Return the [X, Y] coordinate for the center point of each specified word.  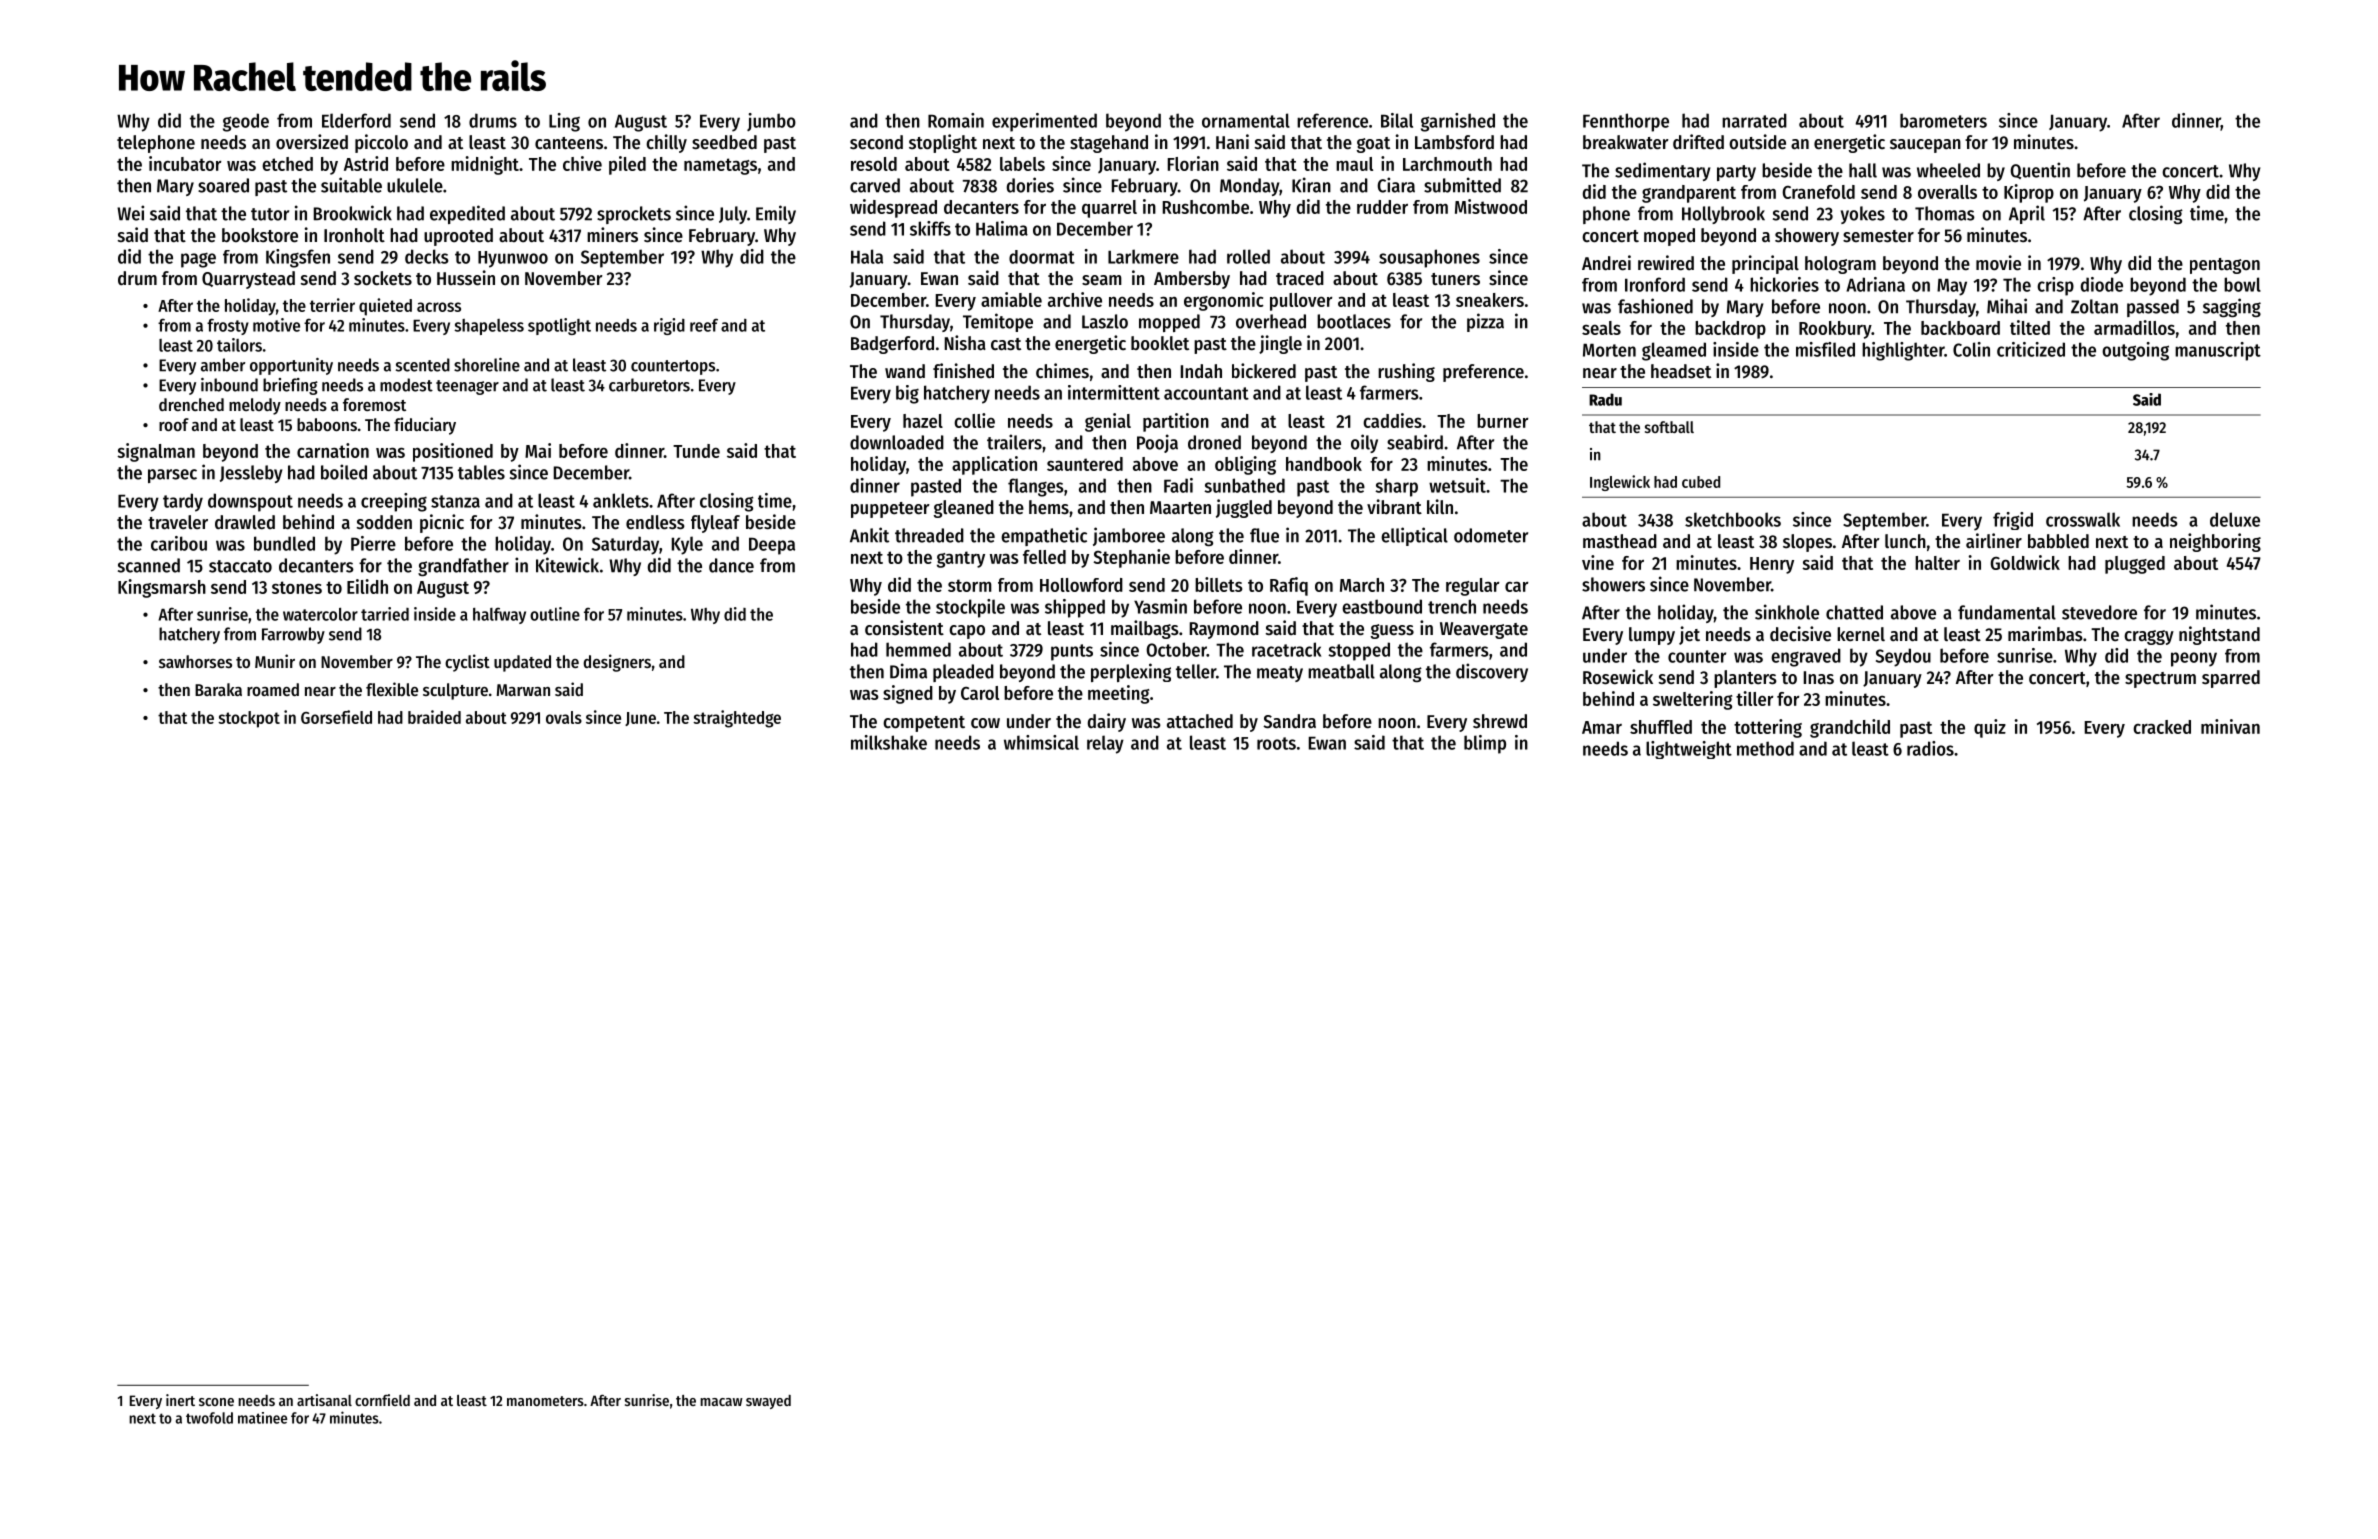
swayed [768, 1402]
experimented [1044, 122]
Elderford [356, 120]
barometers [1943, 120]
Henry [1772, 565]
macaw [721, 1402]
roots [1276, 743]
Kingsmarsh [162, 588]
